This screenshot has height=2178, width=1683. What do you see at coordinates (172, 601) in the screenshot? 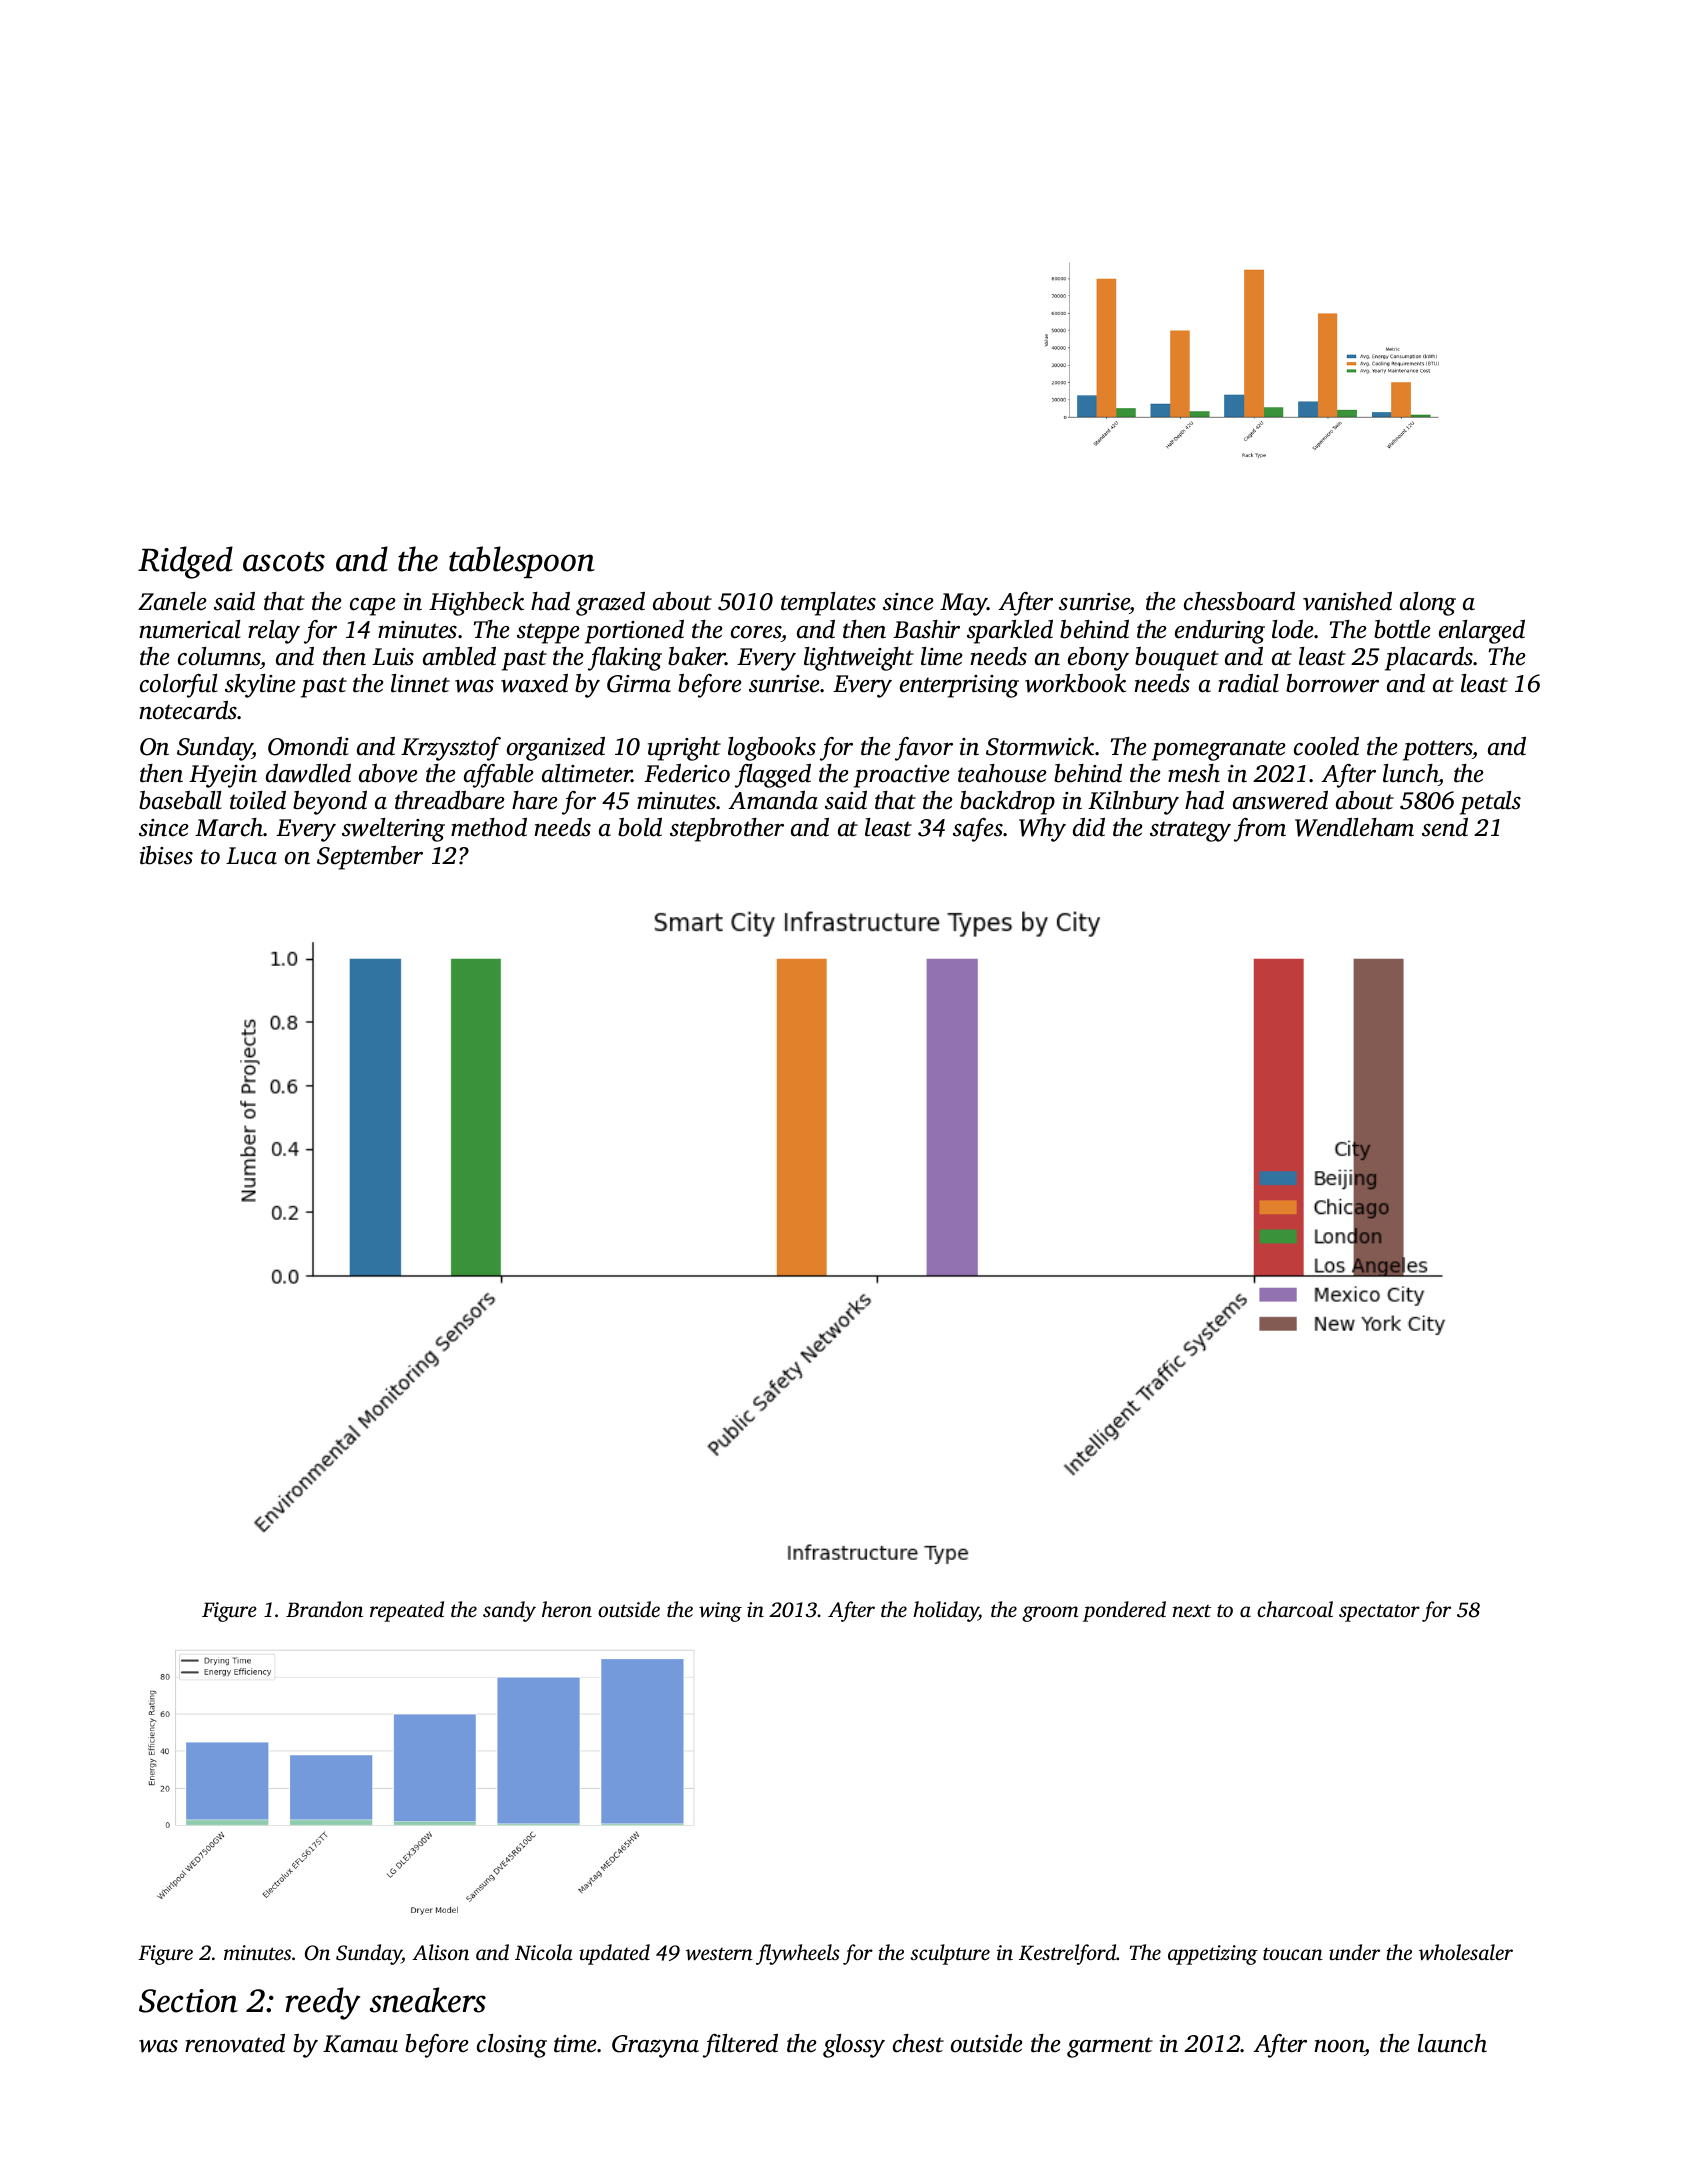
I see `Zanele` at bounding box center [172, 601].
